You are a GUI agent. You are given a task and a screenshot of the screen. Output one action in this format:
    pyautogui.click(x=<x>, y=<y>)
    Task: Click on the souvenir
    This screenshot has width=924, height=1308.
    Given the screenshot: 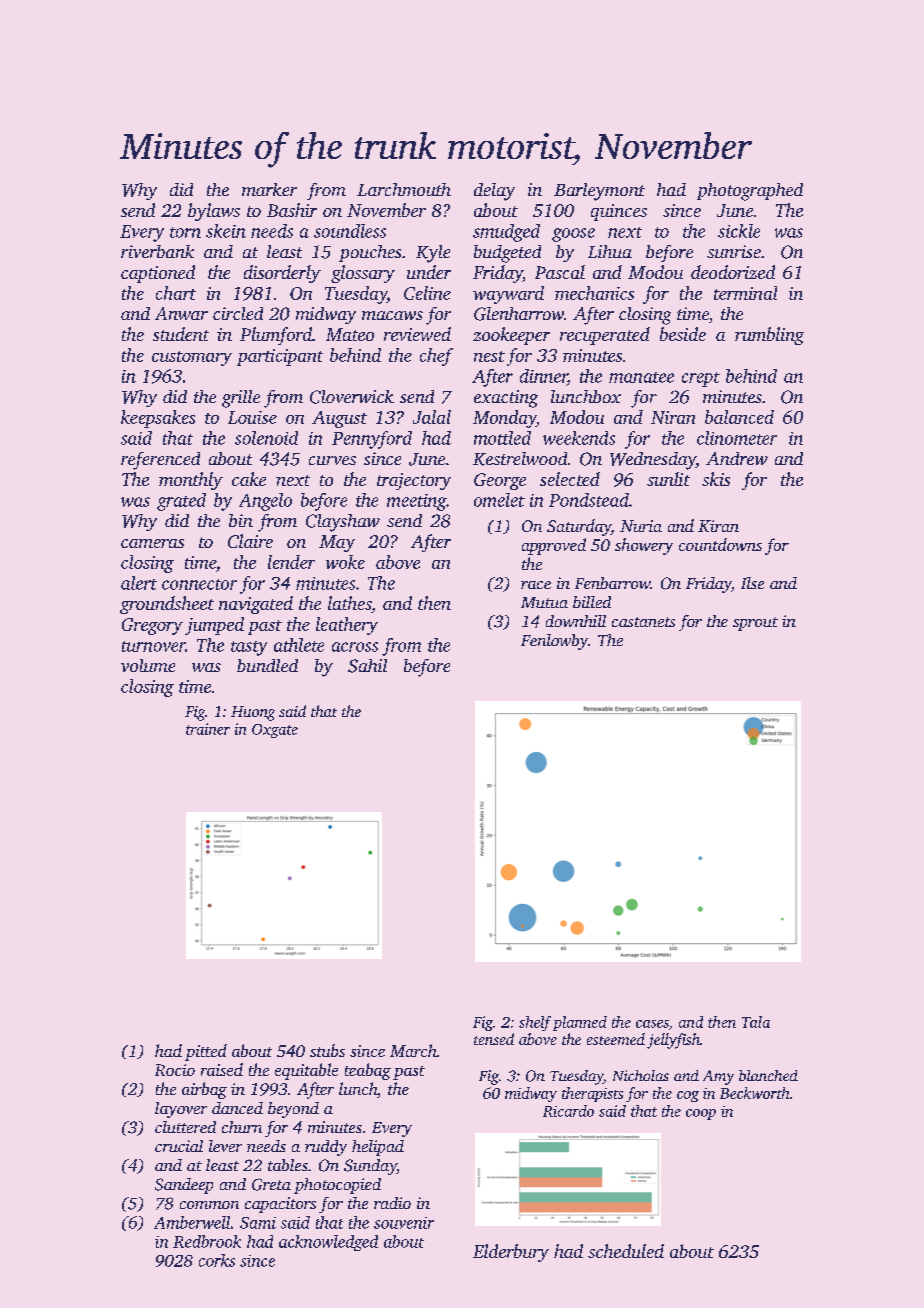 What is the action you would take?
    pyautogui.click(x=404, y=1223)
